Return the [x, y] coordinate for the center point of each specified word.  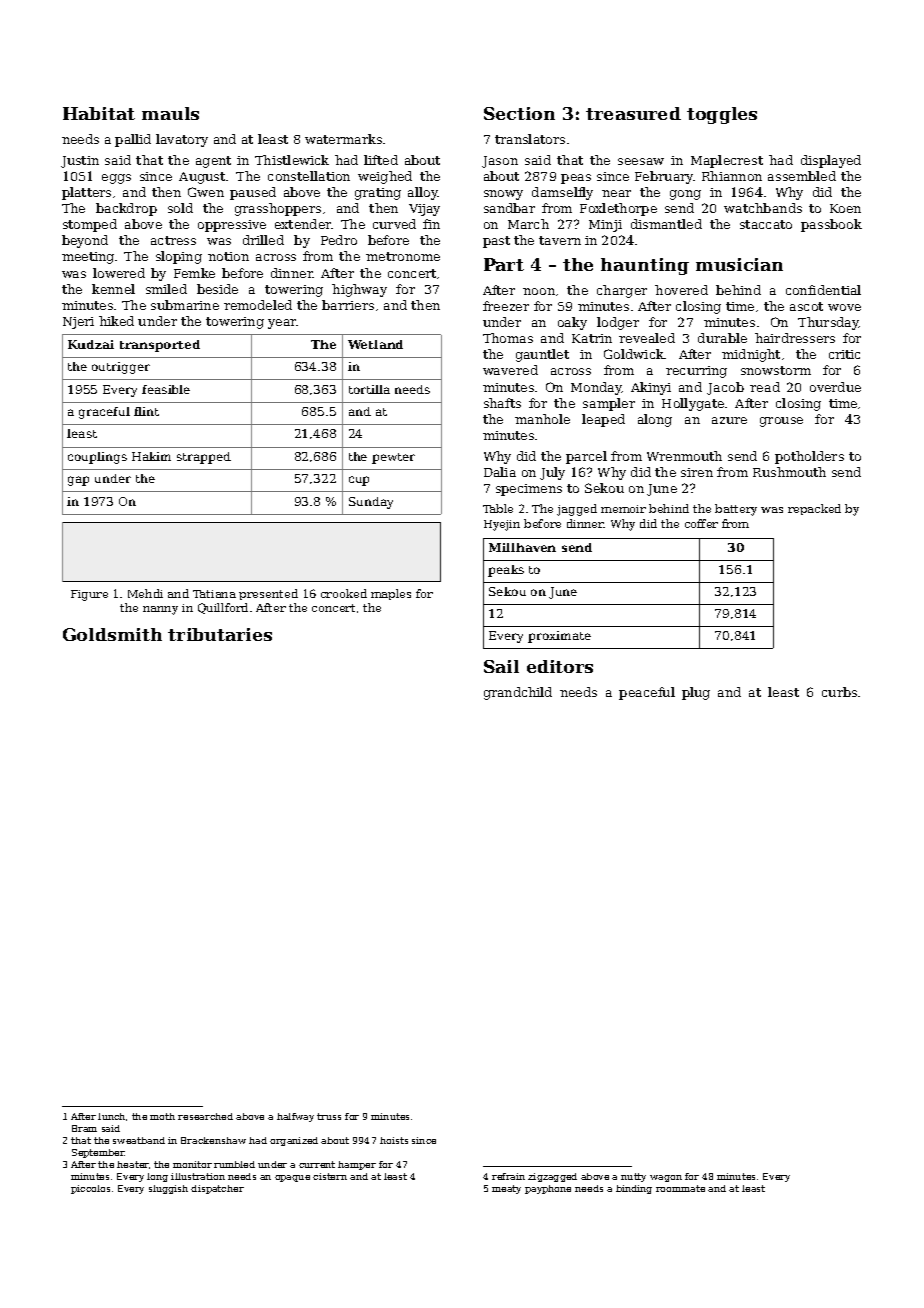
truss [329, 1116]
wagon [666, 1178]
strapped [204, 458]
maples [391, 594]
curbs [839, 692]
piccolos [90, 1189]
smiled [166, 289]
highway [359, 290]
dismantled [666, 224]
